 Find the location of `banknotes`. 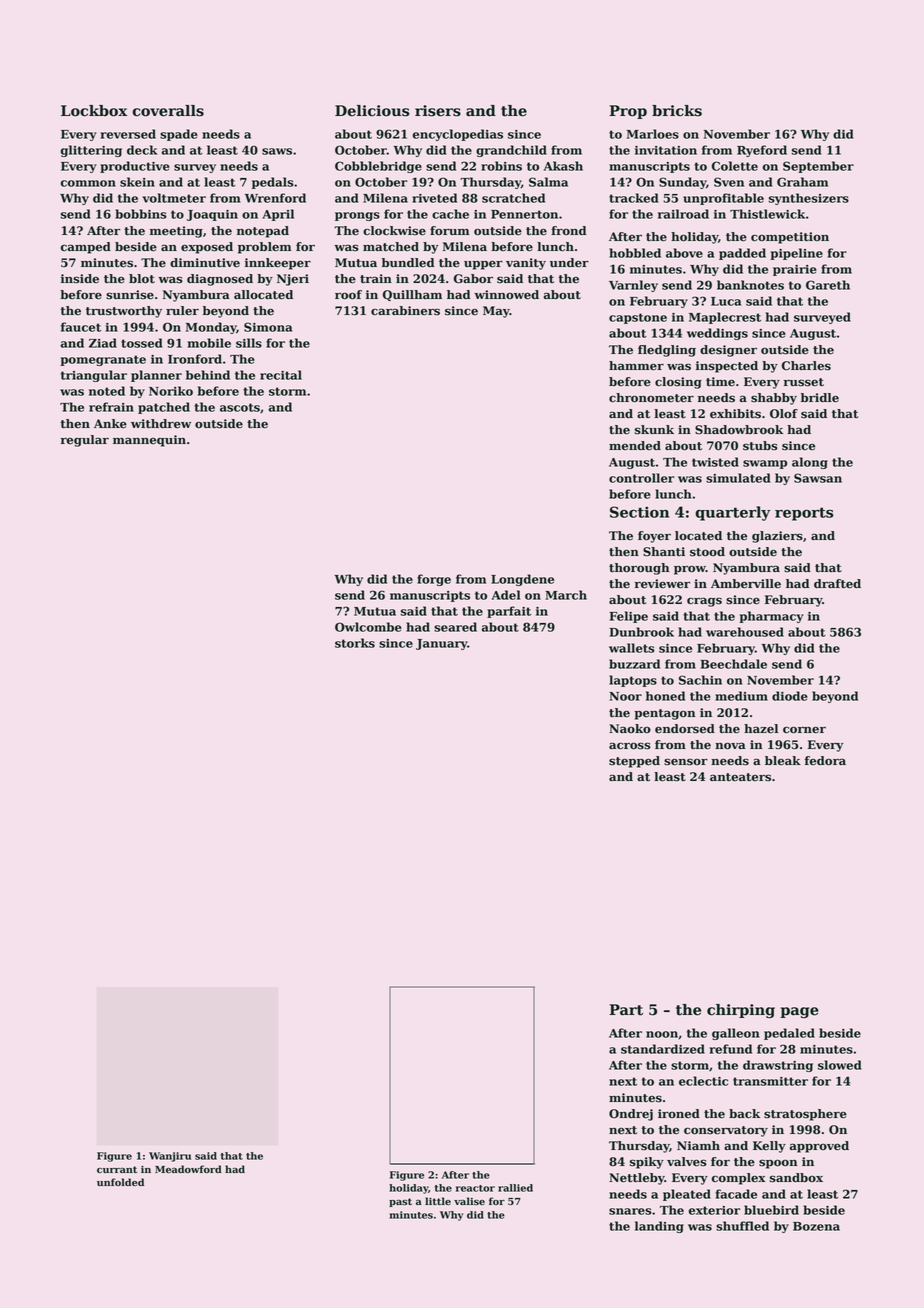

banknotes is located at coordinates (750, 285).
